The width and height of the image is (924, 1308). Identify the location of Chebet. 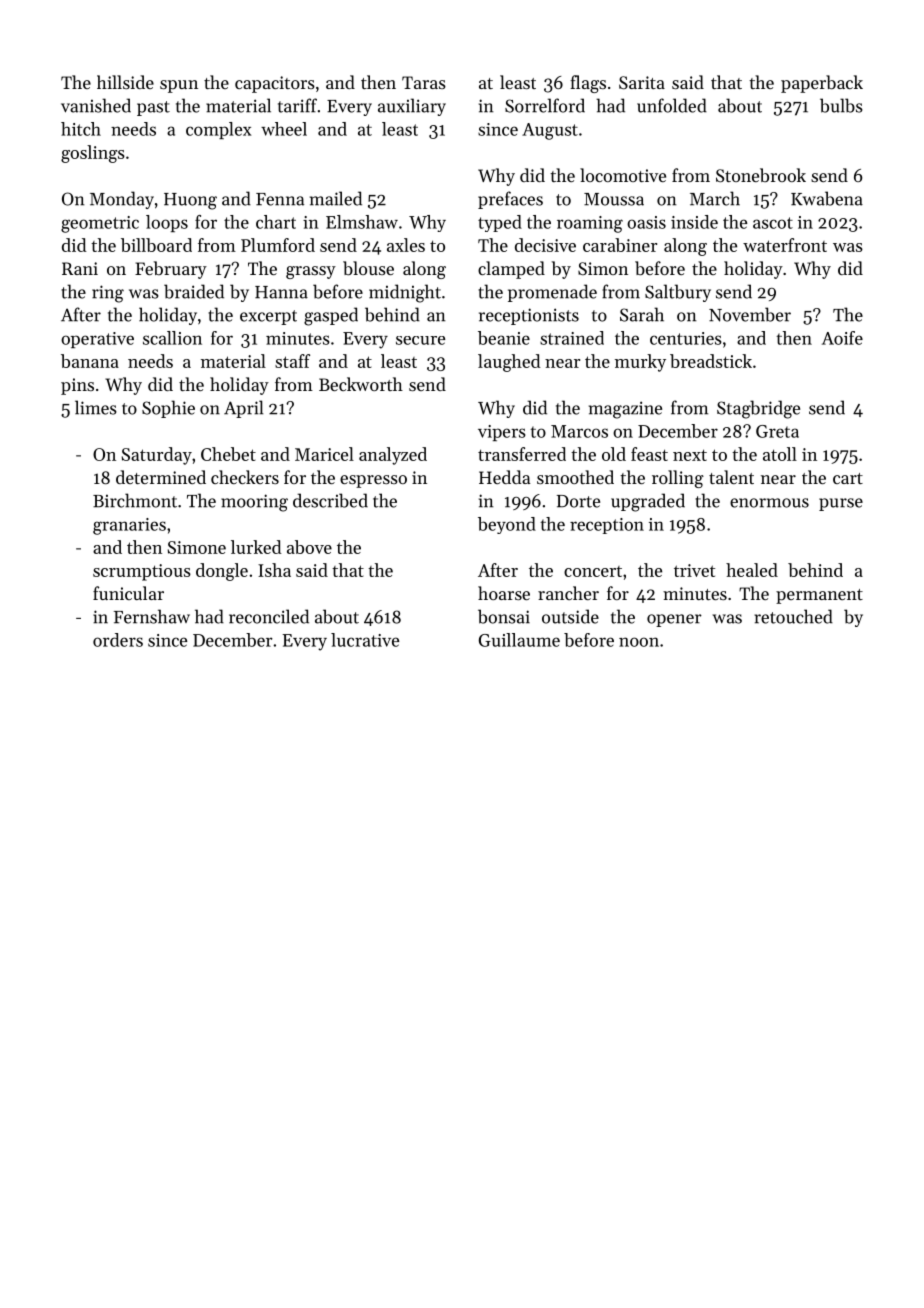
(228, 454).
